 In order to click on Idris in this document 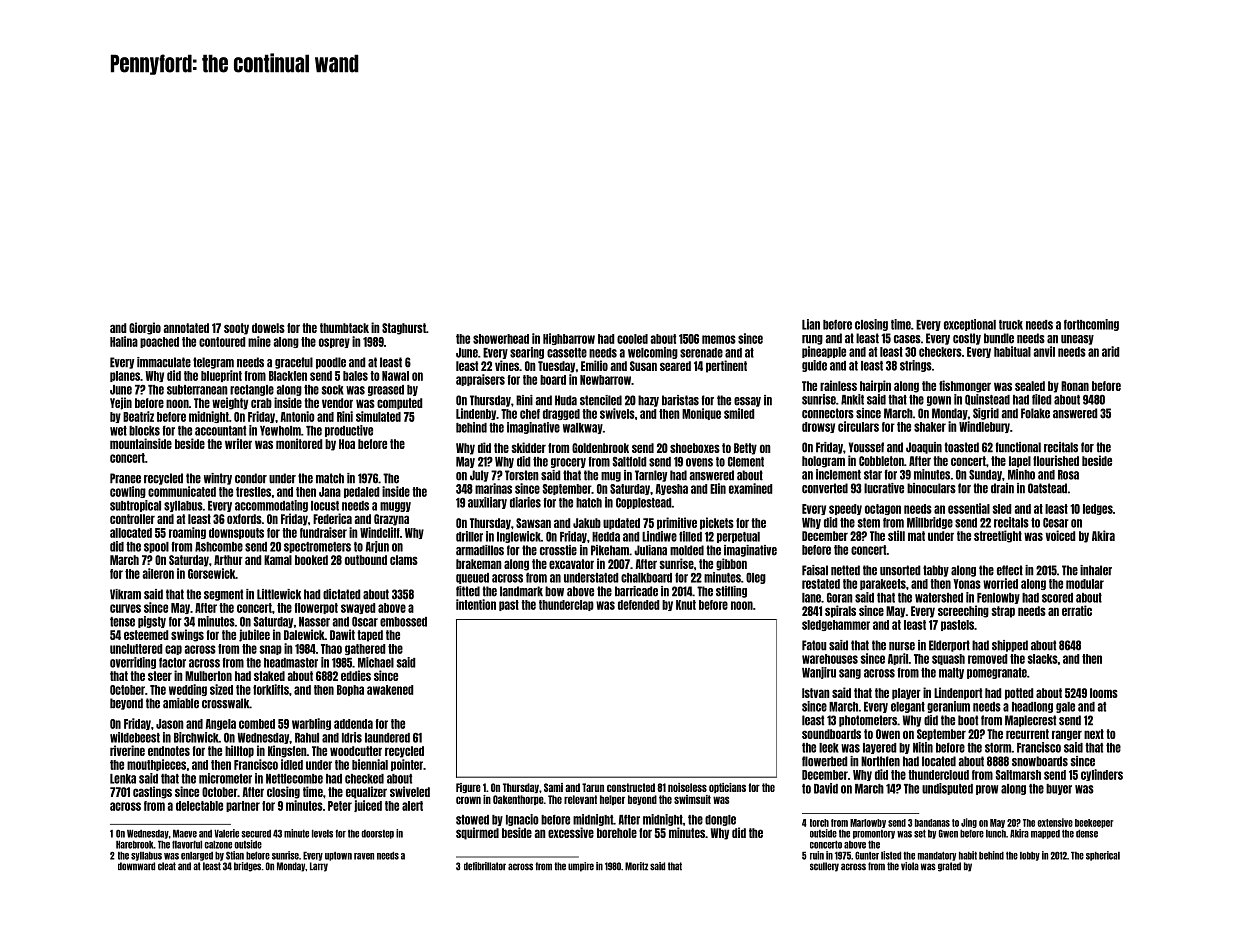, I will do `click(352, 737)`.
